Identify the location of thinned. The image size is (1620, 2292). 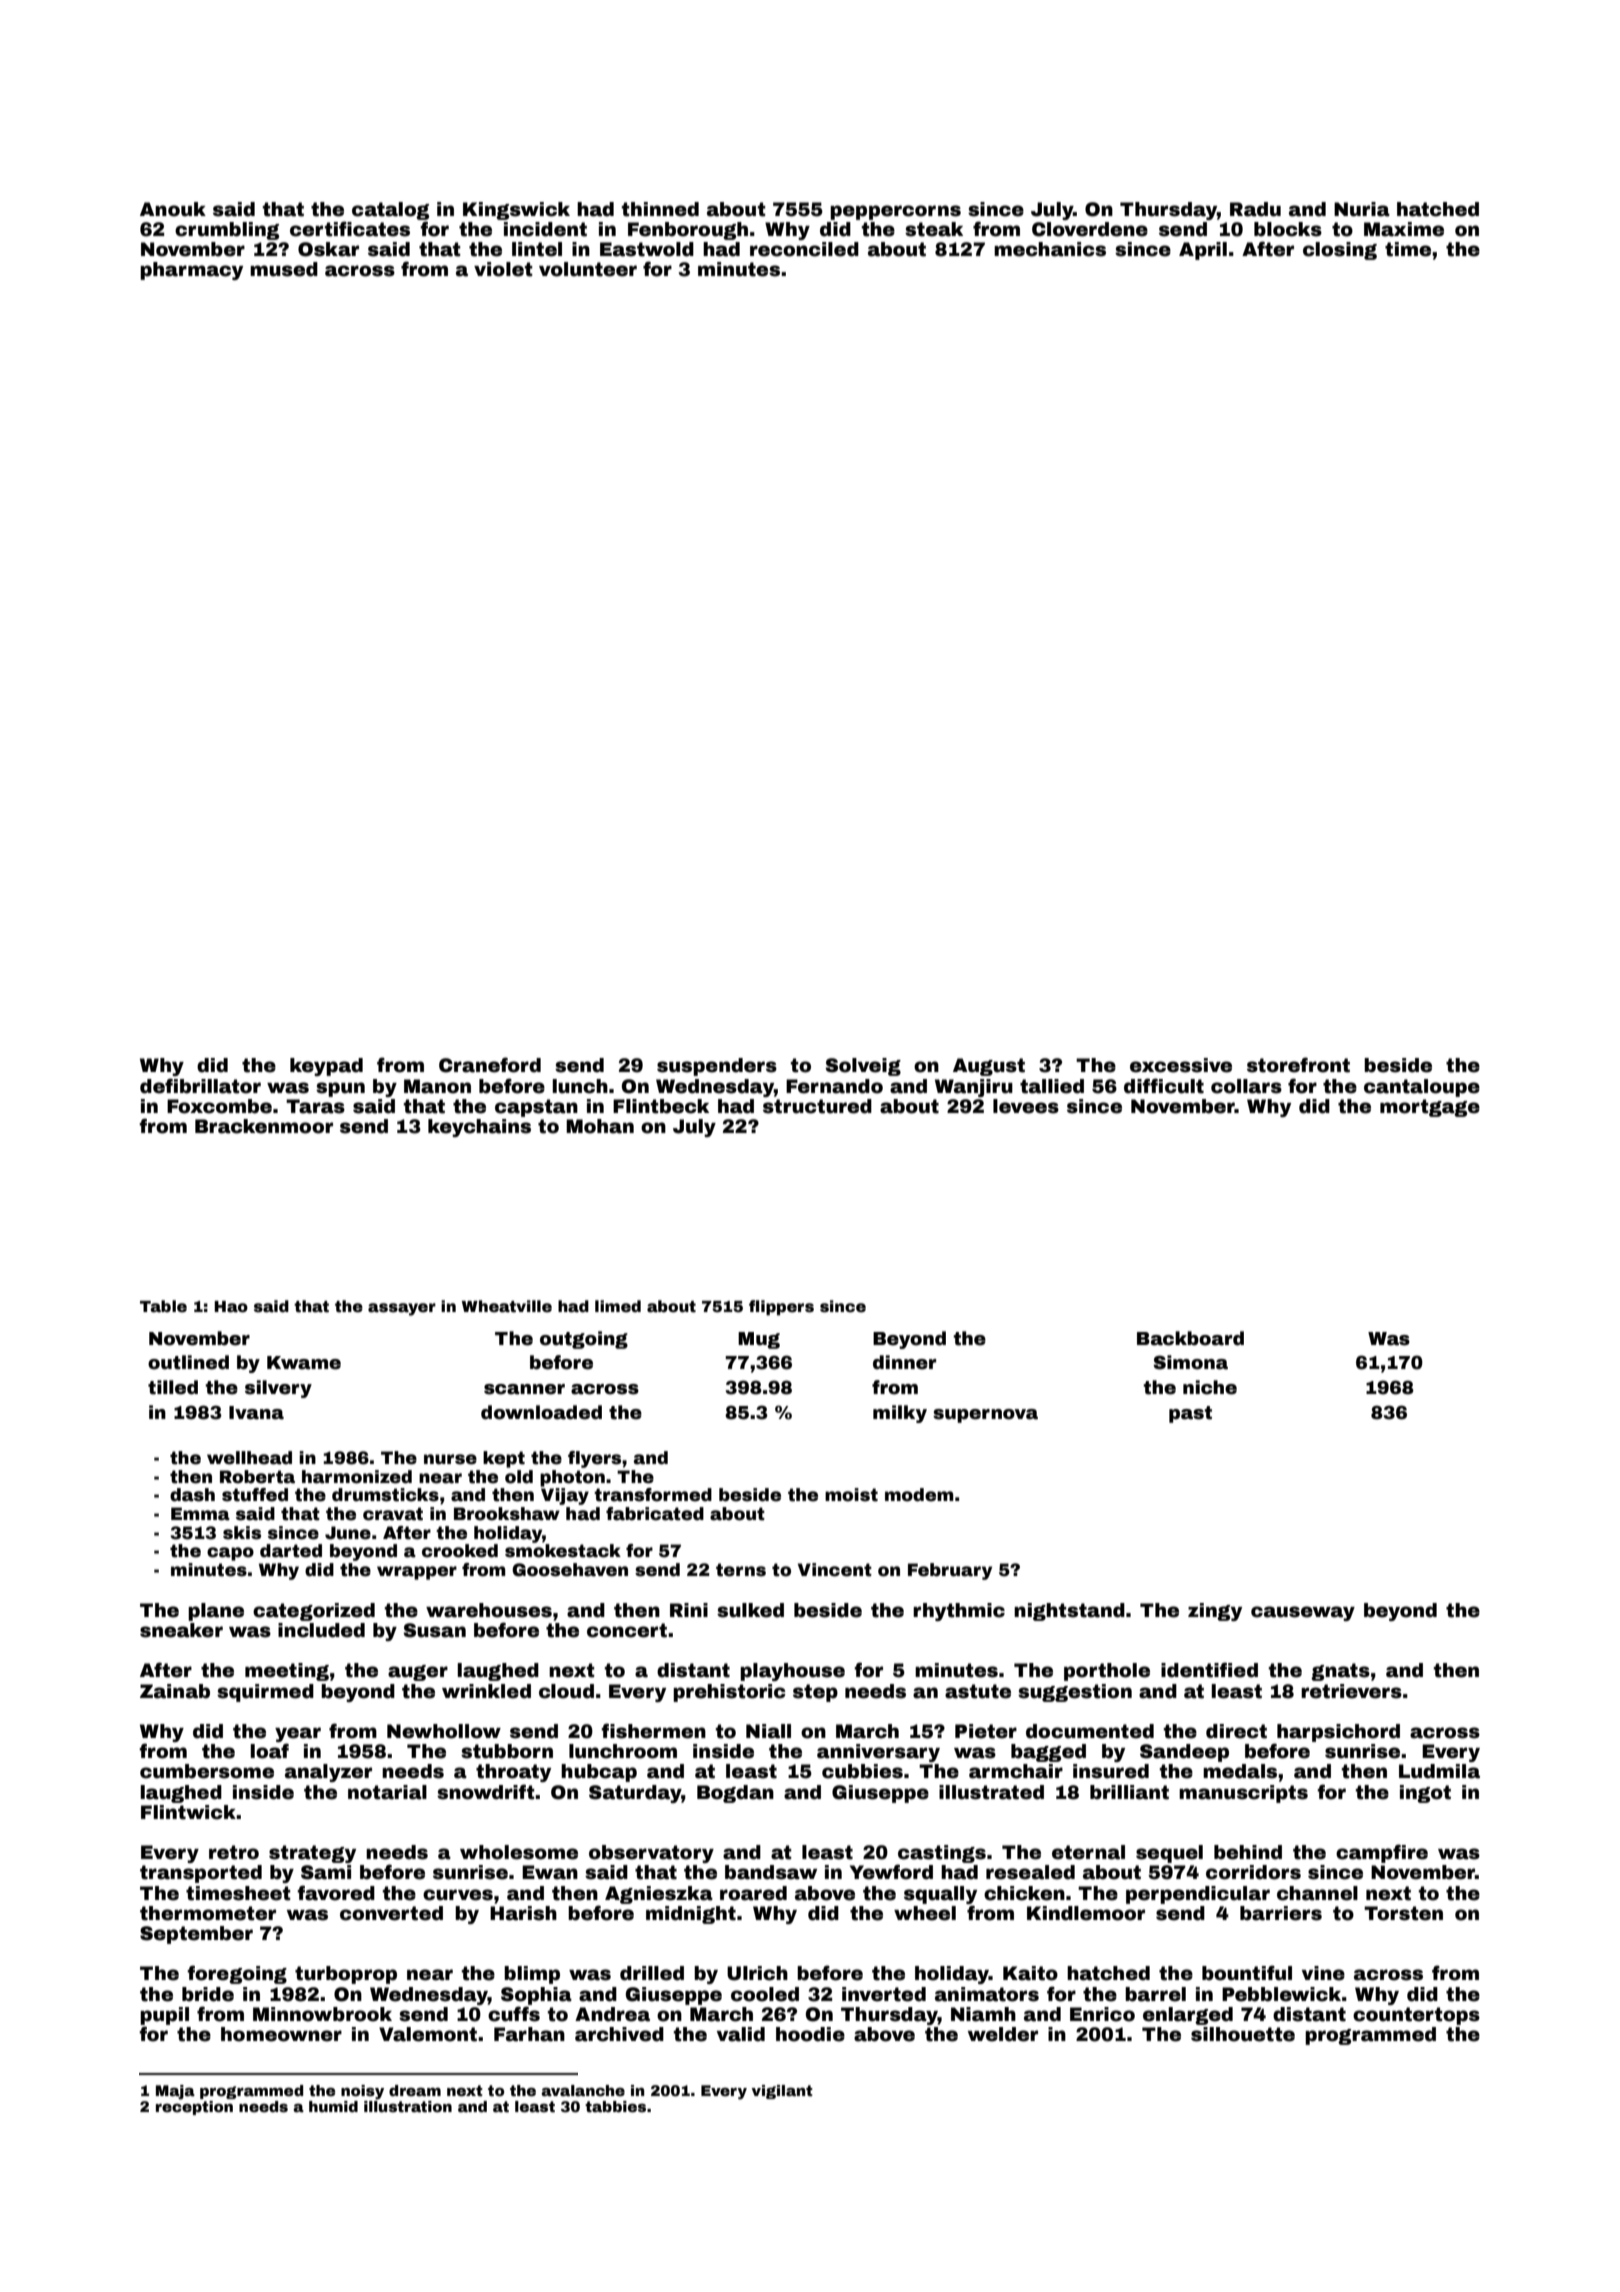
(660, 209).
